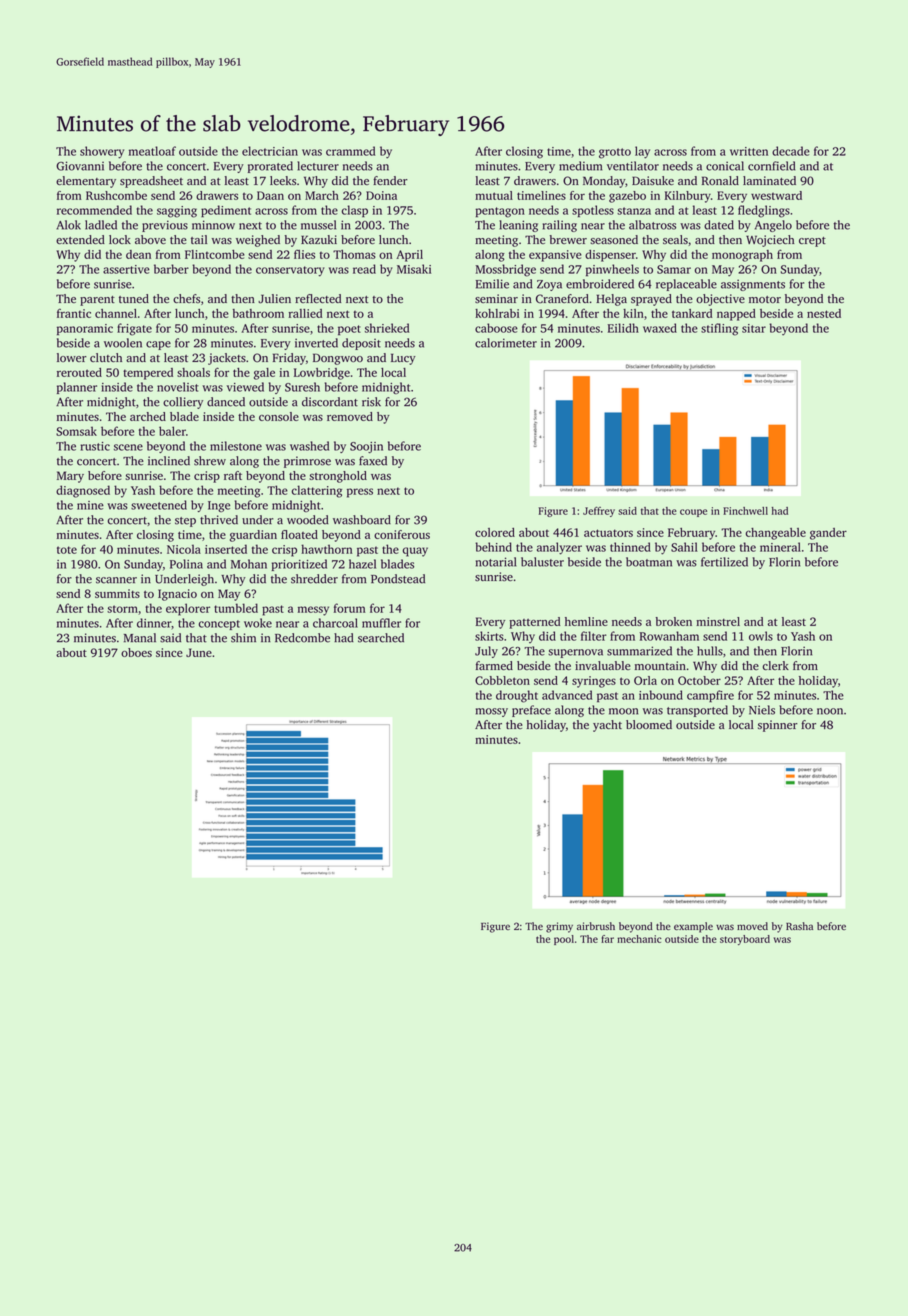 This screenshot has width=908, height=1316. I want to click on Giovanni, so click(80, 166).
